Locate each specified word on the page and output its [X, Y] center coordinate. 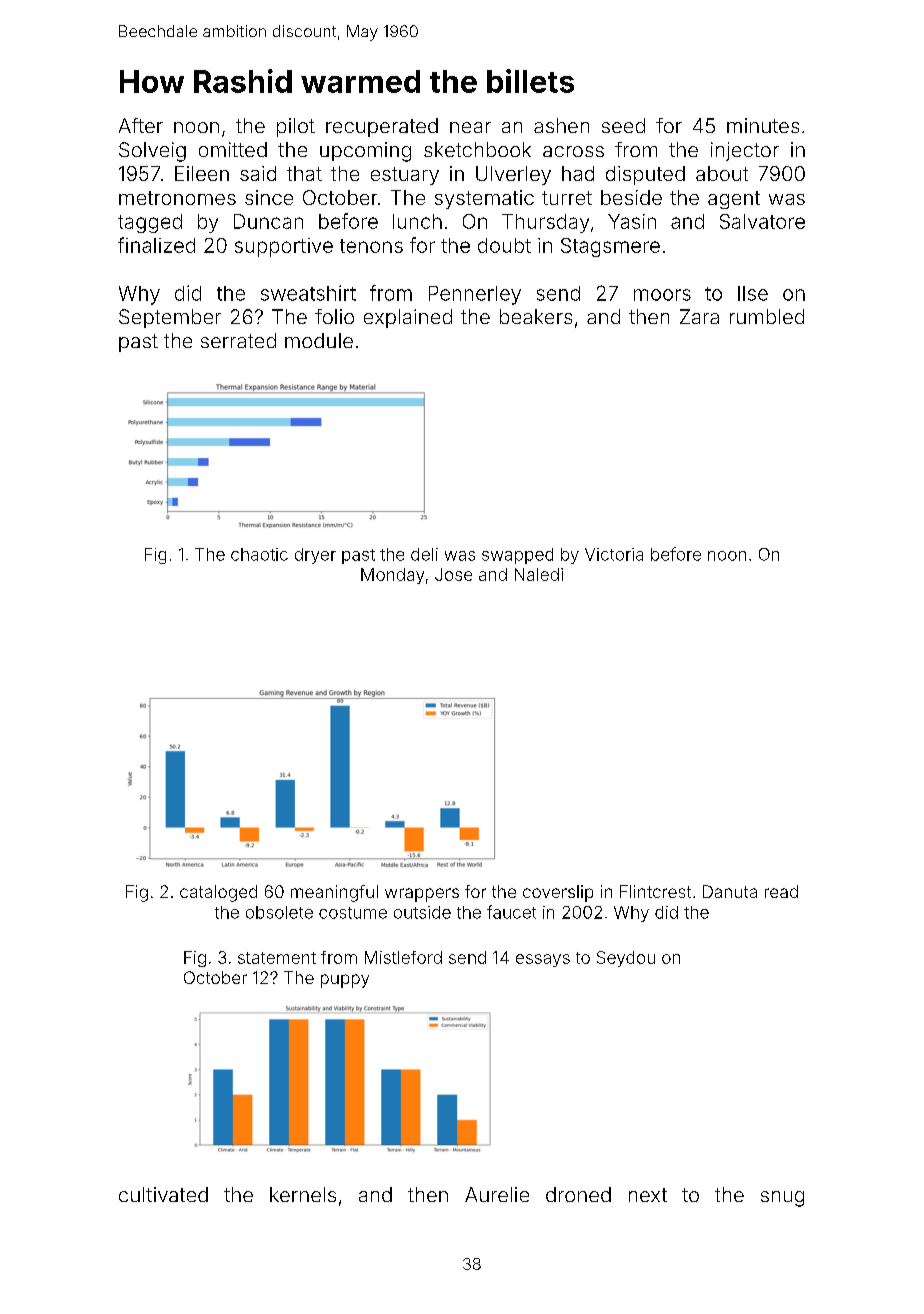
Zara [699, 316]
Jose [453, 574]
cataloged [218, 893]
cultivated [163, 1194]
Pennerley [475, 295]
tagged [150, 223]
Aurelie [497, 1194]
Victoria [614, 554]
